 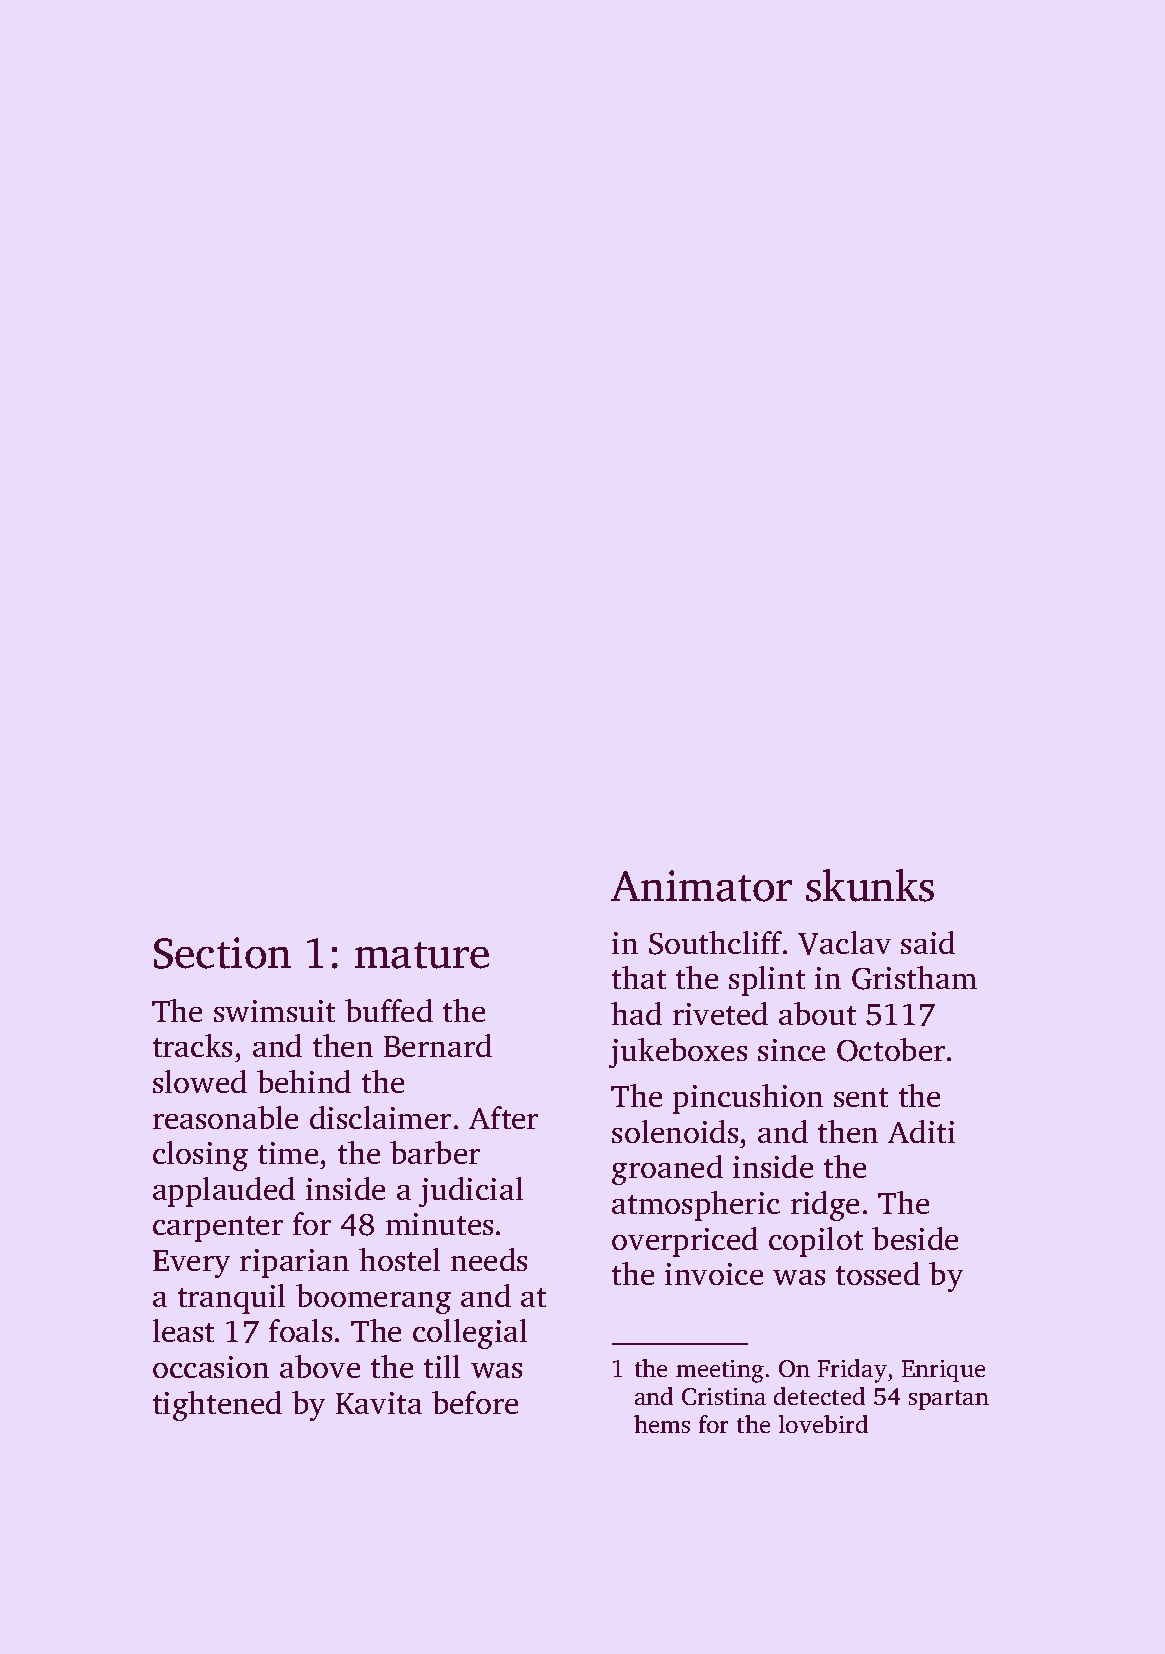 What do you see at coordinates (389, 1010) in the screenshot?
I see `buffed` at bounding box center [389, 1010].
